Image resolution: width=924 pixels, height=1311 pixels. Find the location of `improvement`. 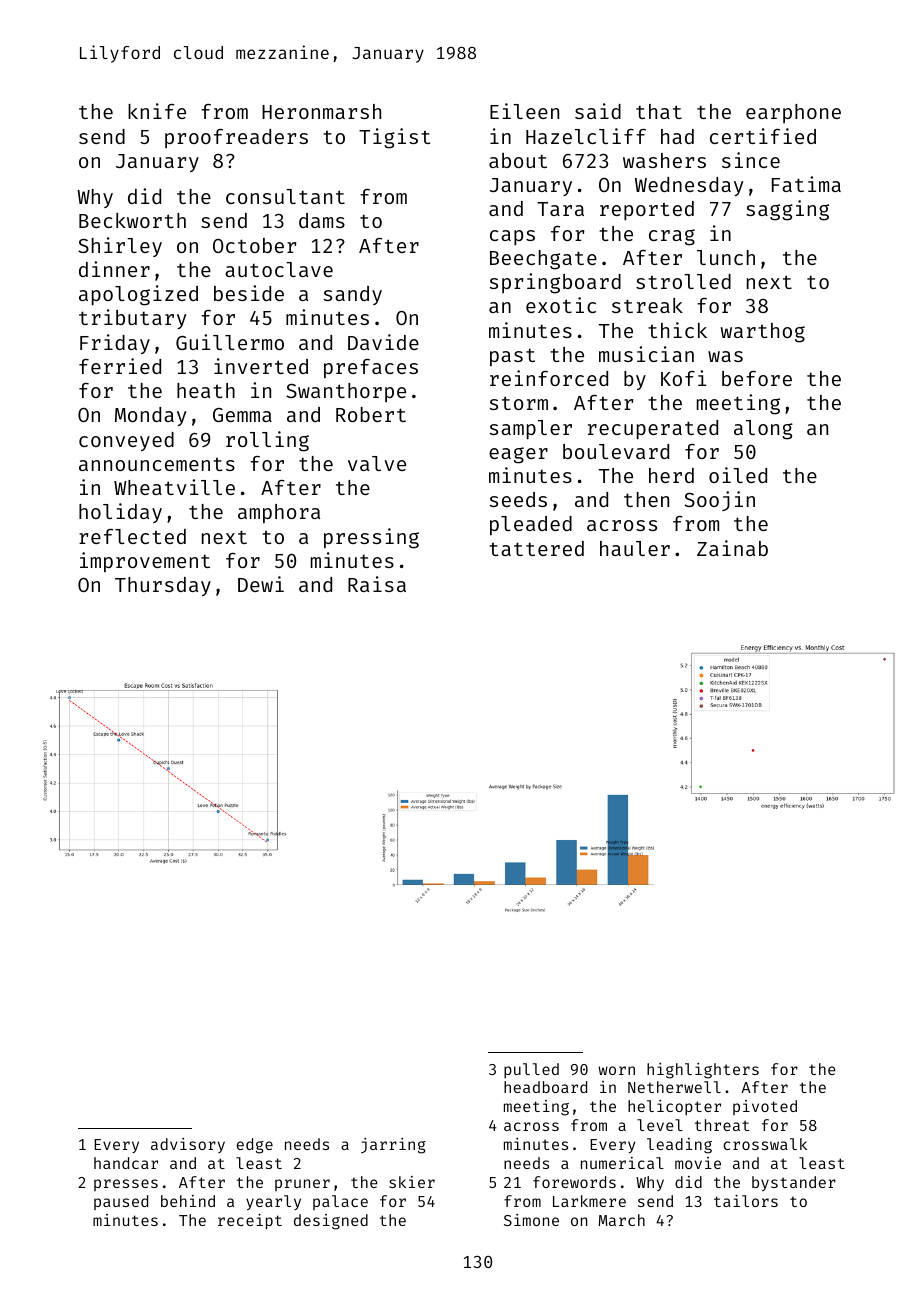

improvement is located at coordinates (145, 562).
